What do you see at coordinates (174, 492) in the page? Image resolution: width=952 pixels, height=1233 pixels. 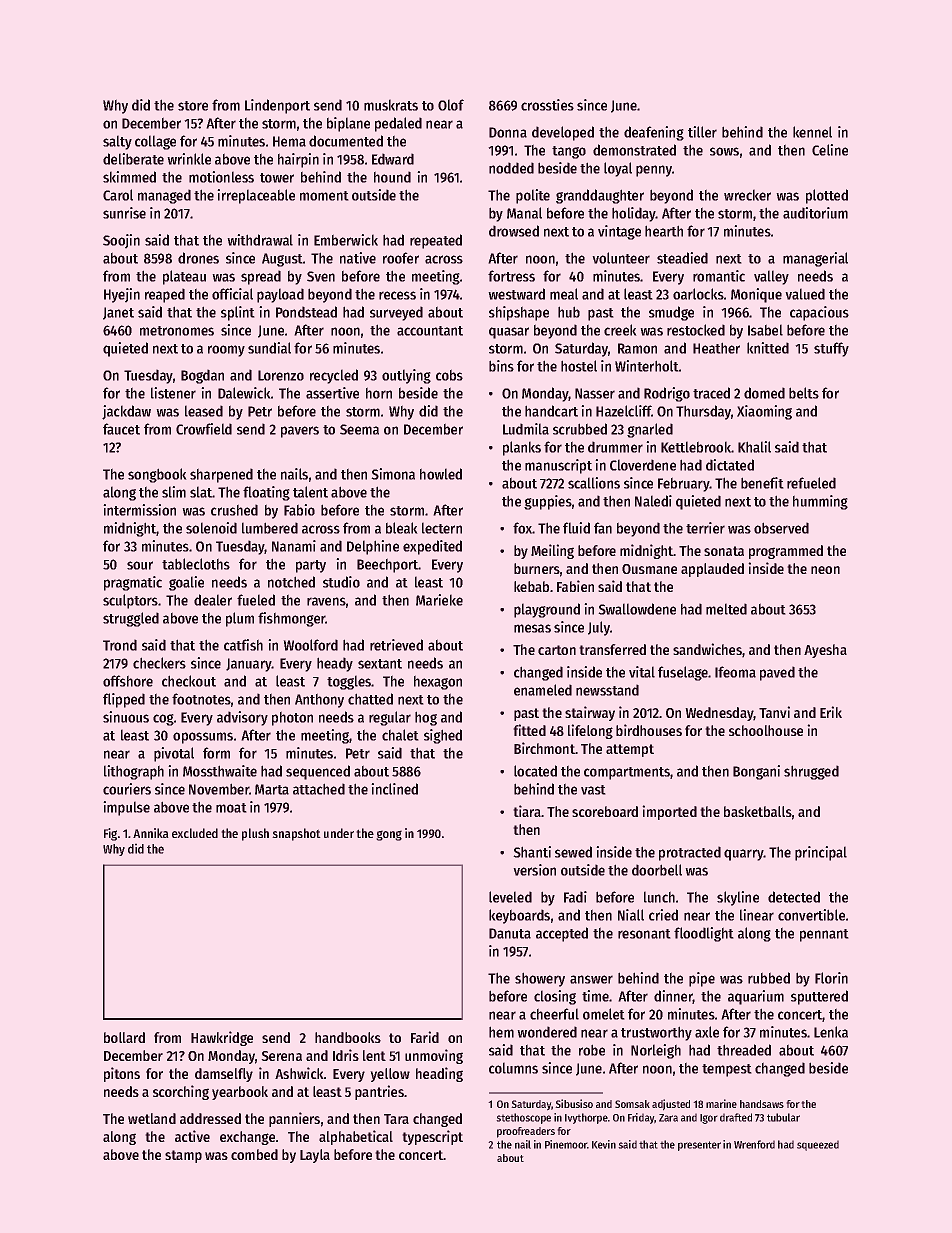 I see `slim` at bounding box center [174, 492].
